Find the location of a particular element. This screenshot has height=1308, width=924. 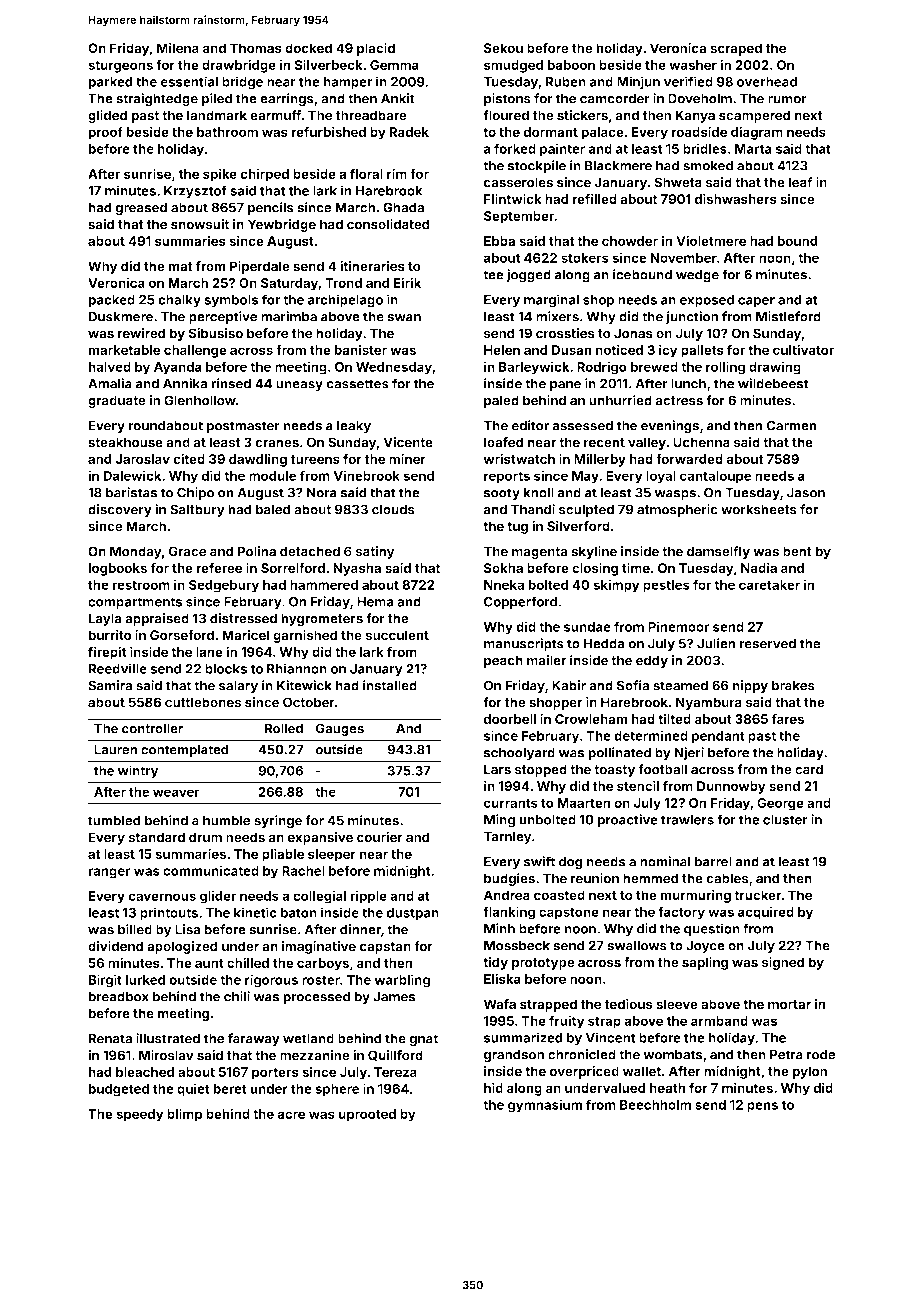

Doveholm is located at coordinates (700, 98).
